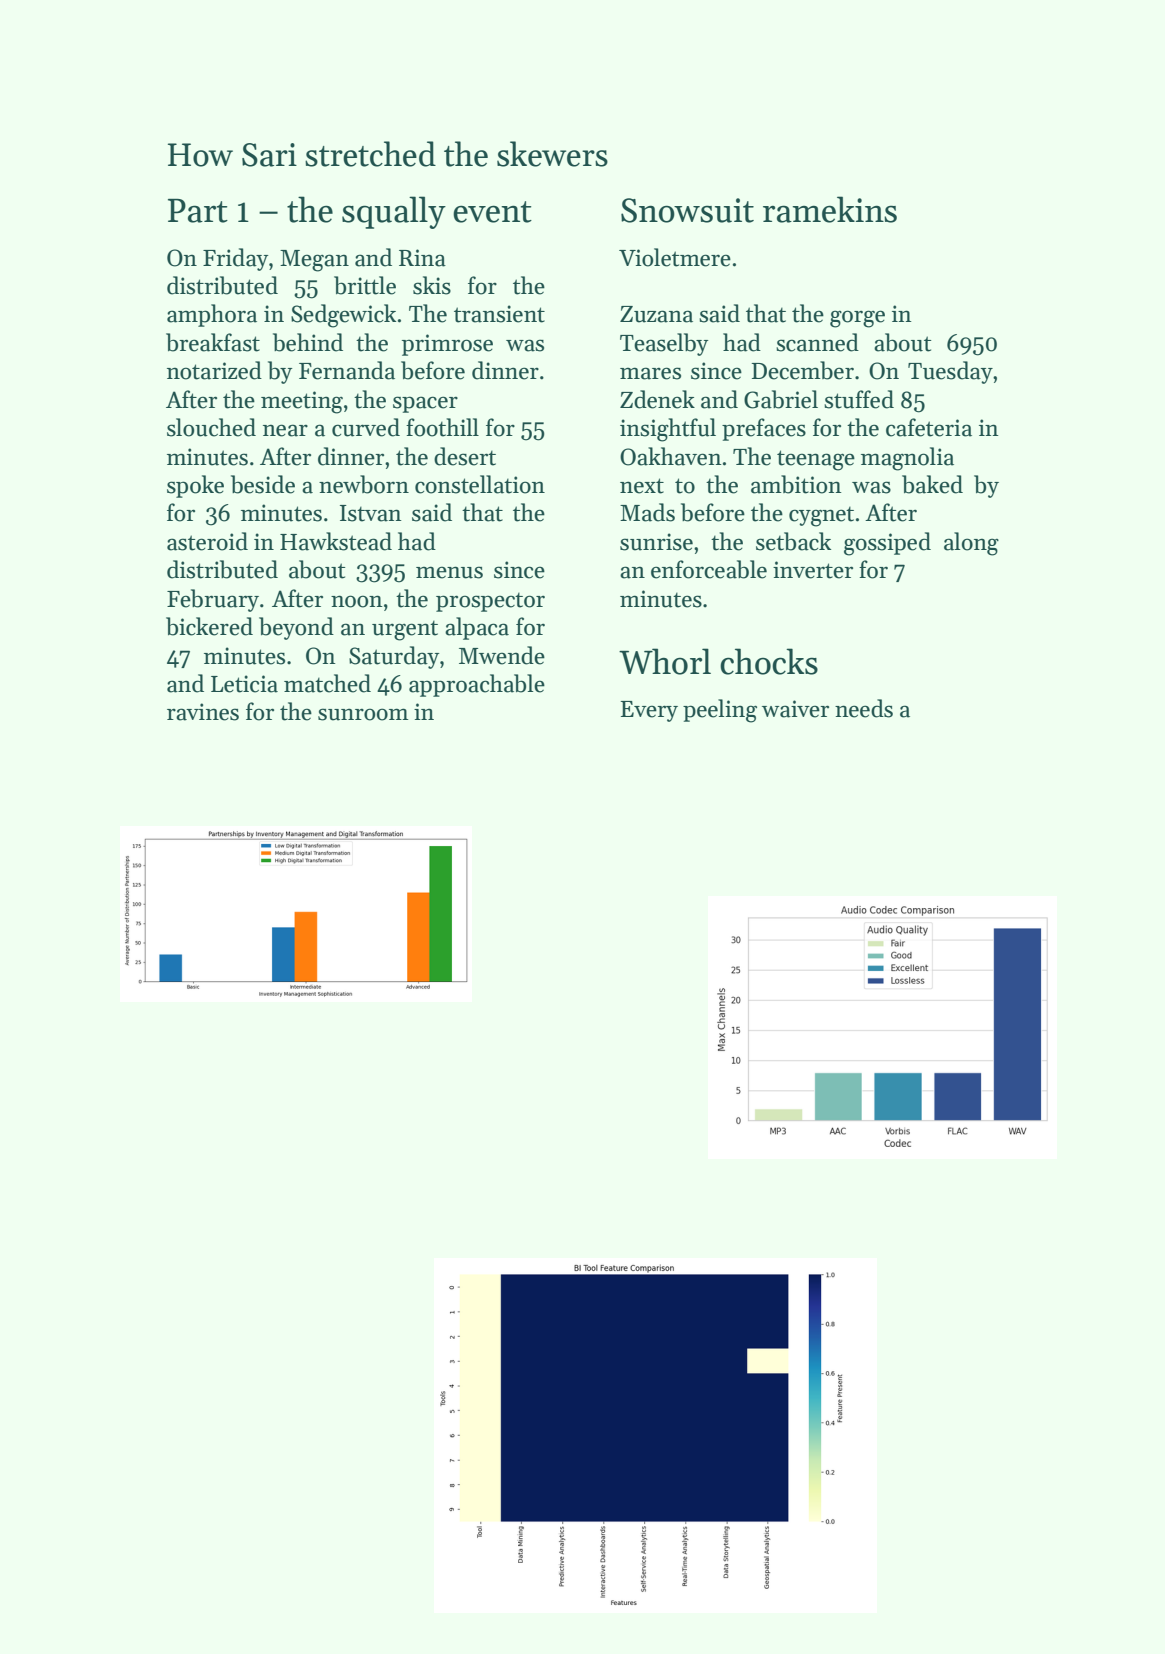  Describe the element at coordinates (492, 212) in the screenshot. I see `event` at that location.
